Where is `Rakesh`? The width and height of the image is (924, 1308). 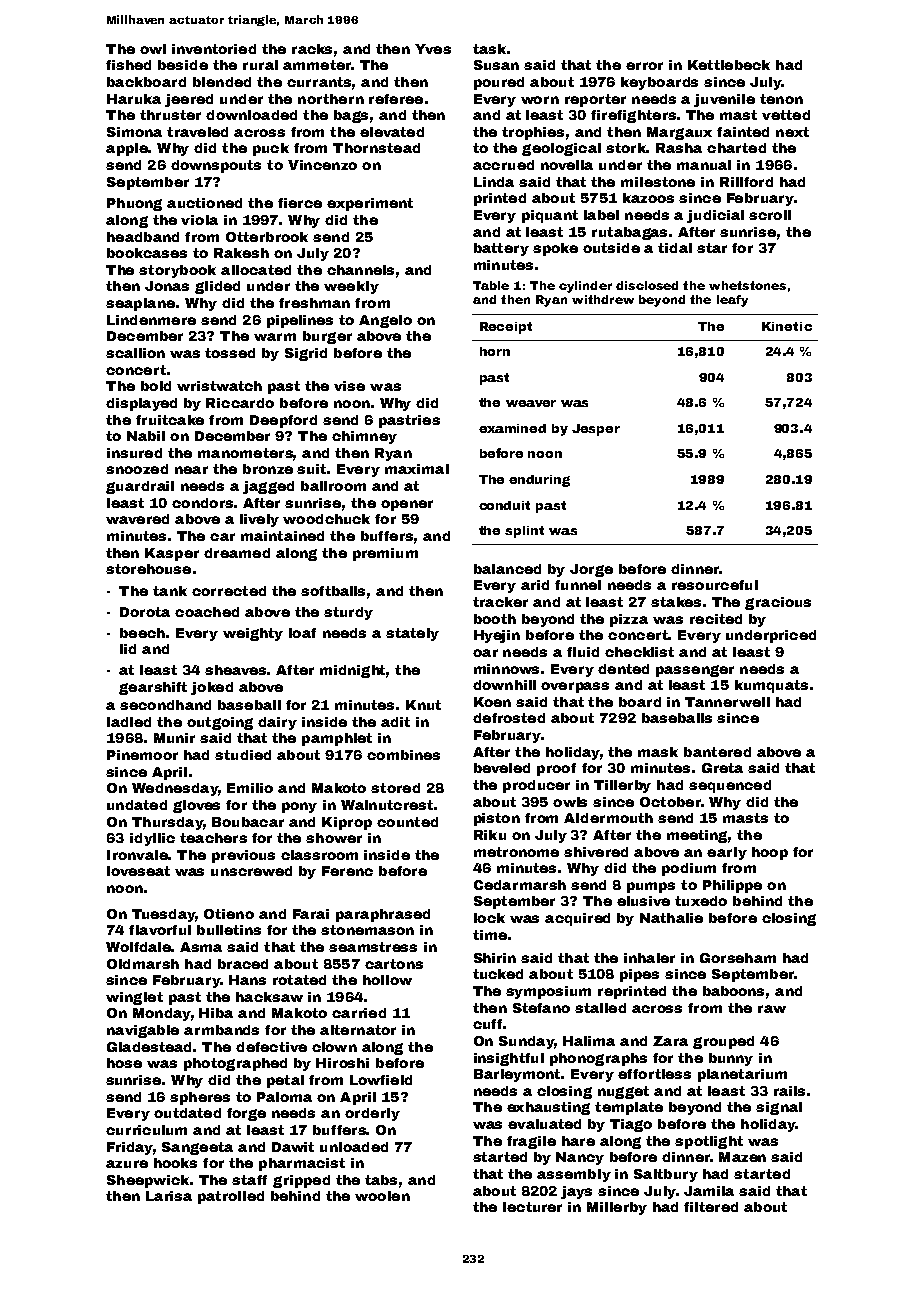 Rakesh is located at coordinates (241, 253).
